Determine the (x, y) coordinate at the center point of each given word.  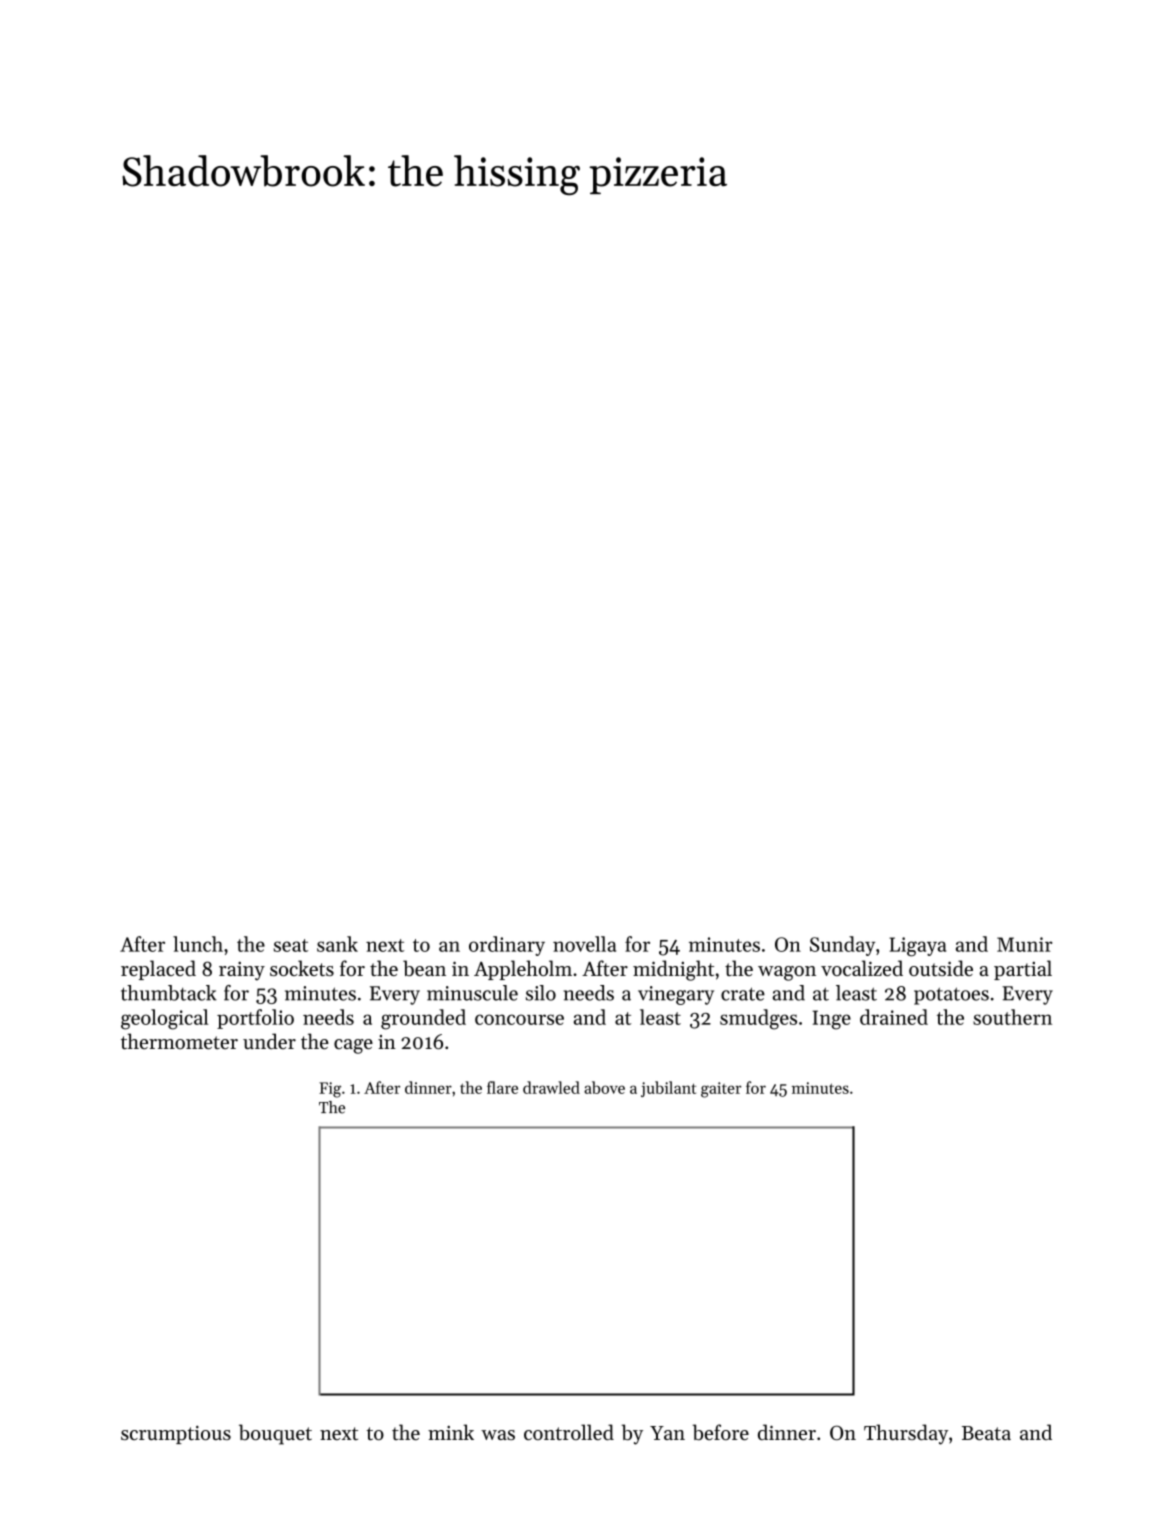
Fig (330, 1090)
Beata (986, 1433)
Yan (667, 1433)
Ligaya (917, 947)
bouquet (275, 1434)
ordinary (507, 946)
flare (502, 1087)
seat (291, 945)
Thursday (906, 1434)
